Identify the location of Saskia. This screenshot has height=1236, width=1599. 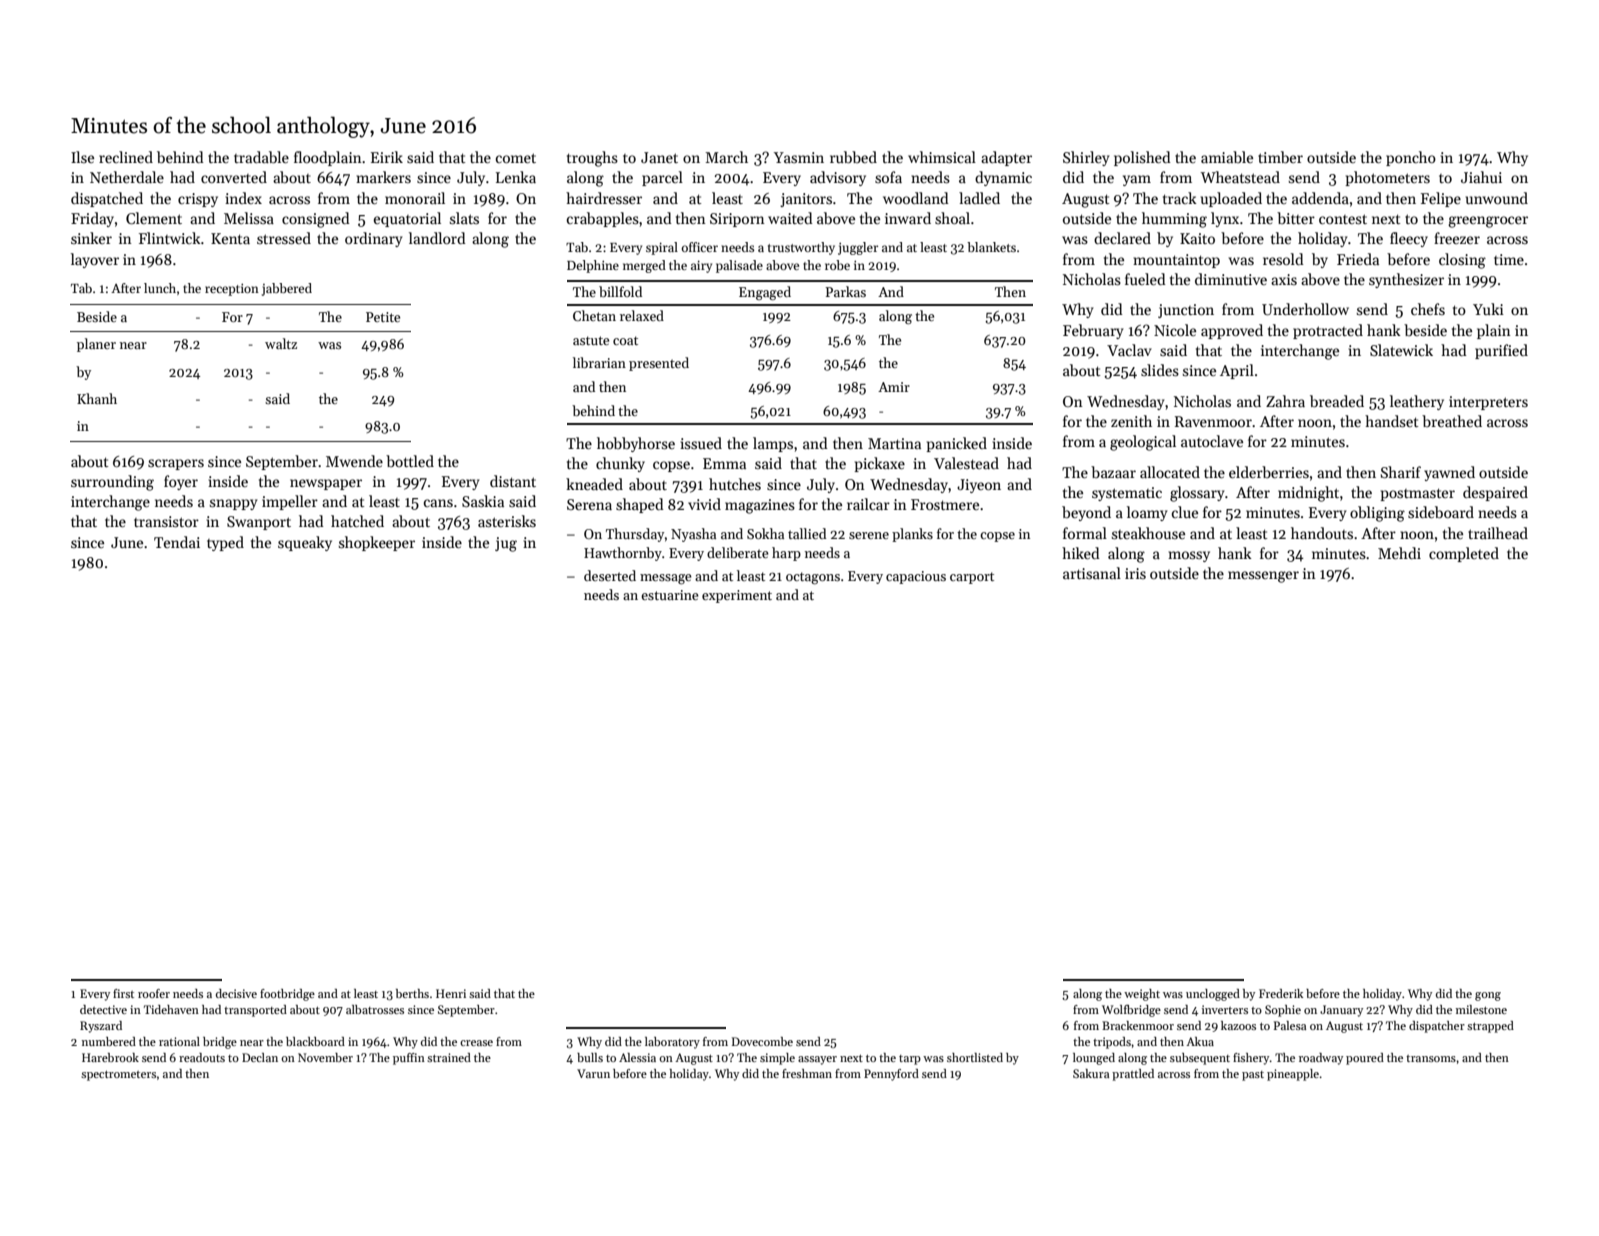
(483, 501).
